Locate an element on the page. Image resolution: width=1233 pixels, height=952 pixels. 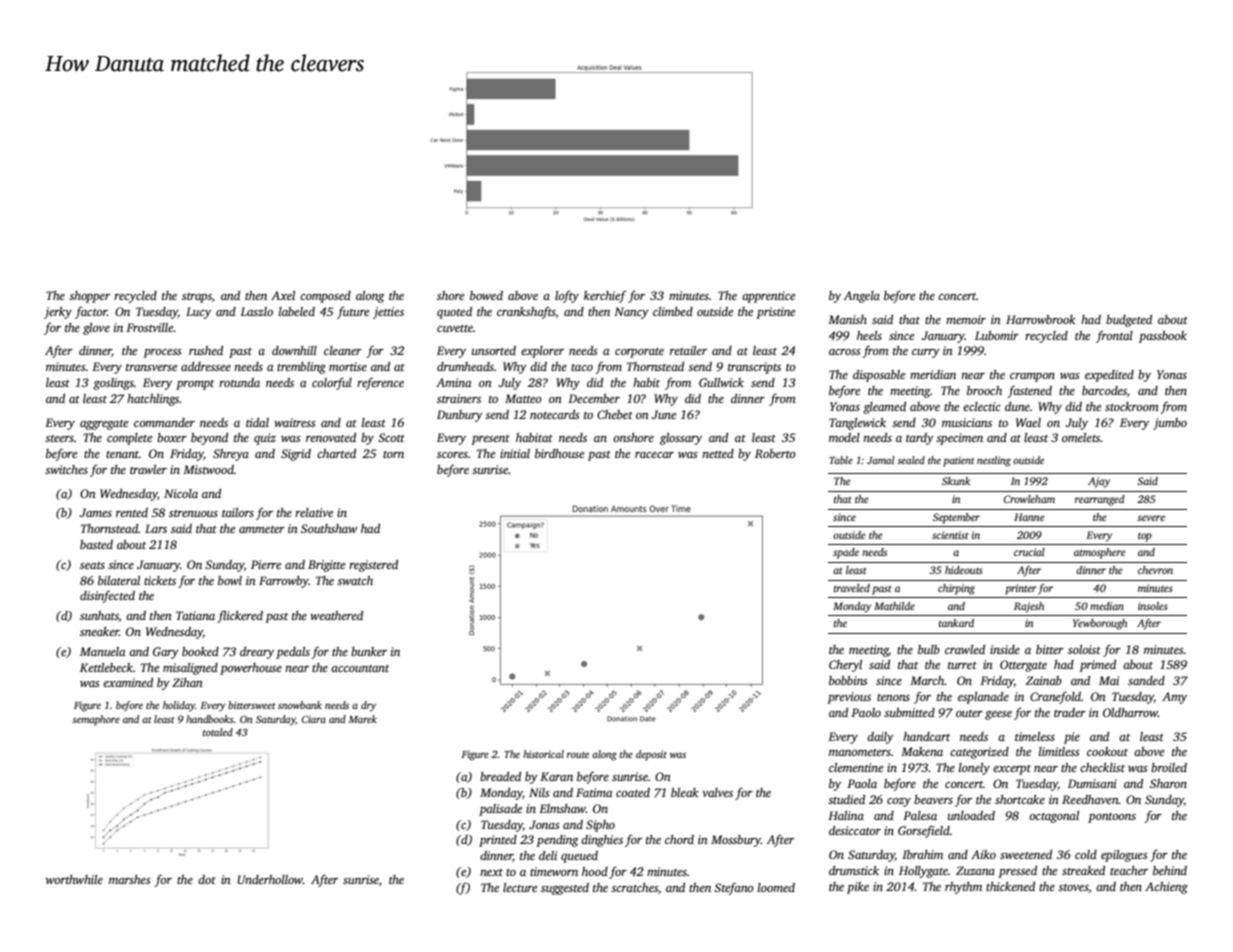
dune is located at coordinates (1017, 406).
